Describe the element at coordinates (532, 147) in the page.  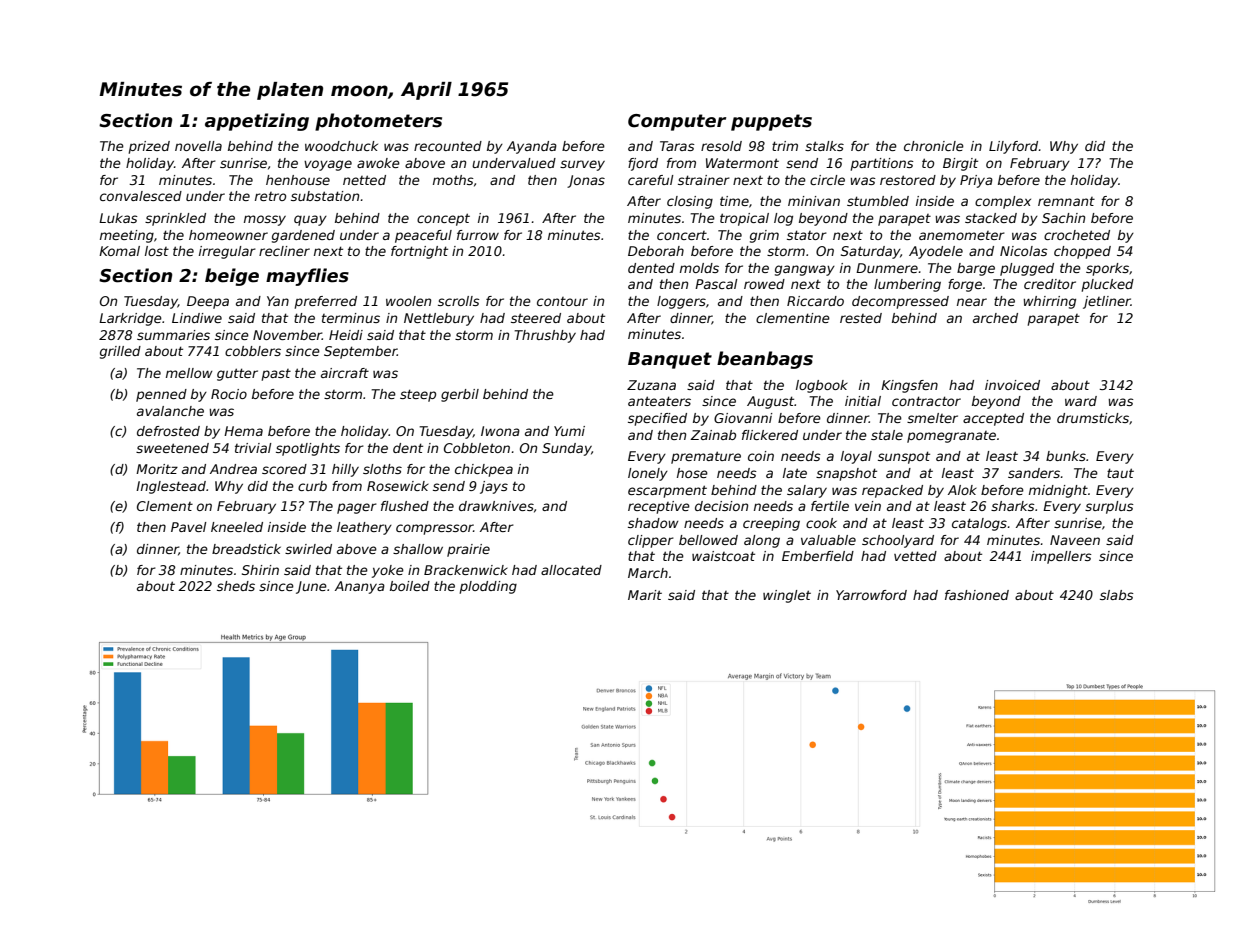
I see `Ayanda` at that location.
